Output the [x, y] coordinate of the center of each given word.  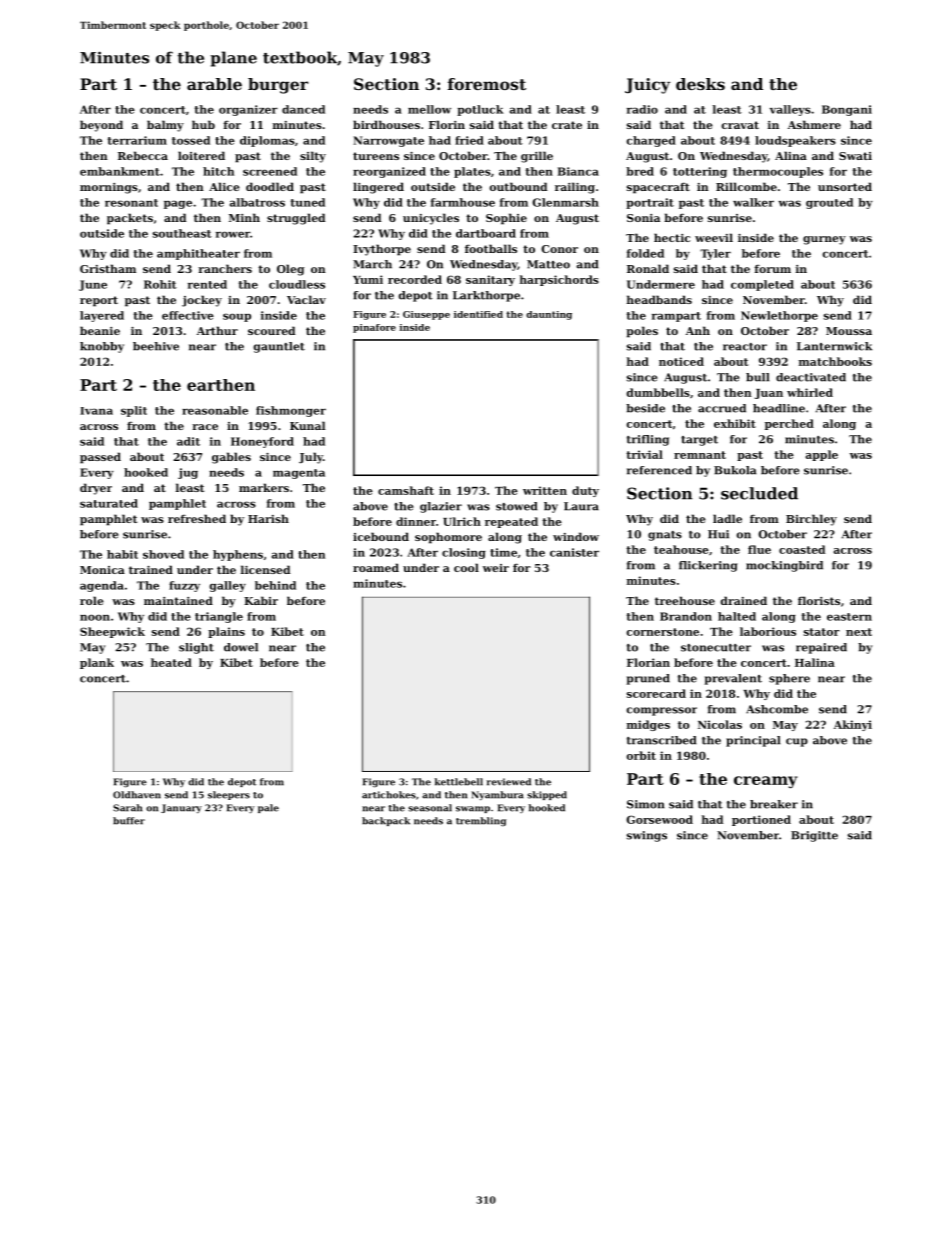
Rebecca [143, 155]
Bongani [847, 110]
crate [567, 125]
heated [171, 662]
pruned [648, 679]
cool [466, 567]
